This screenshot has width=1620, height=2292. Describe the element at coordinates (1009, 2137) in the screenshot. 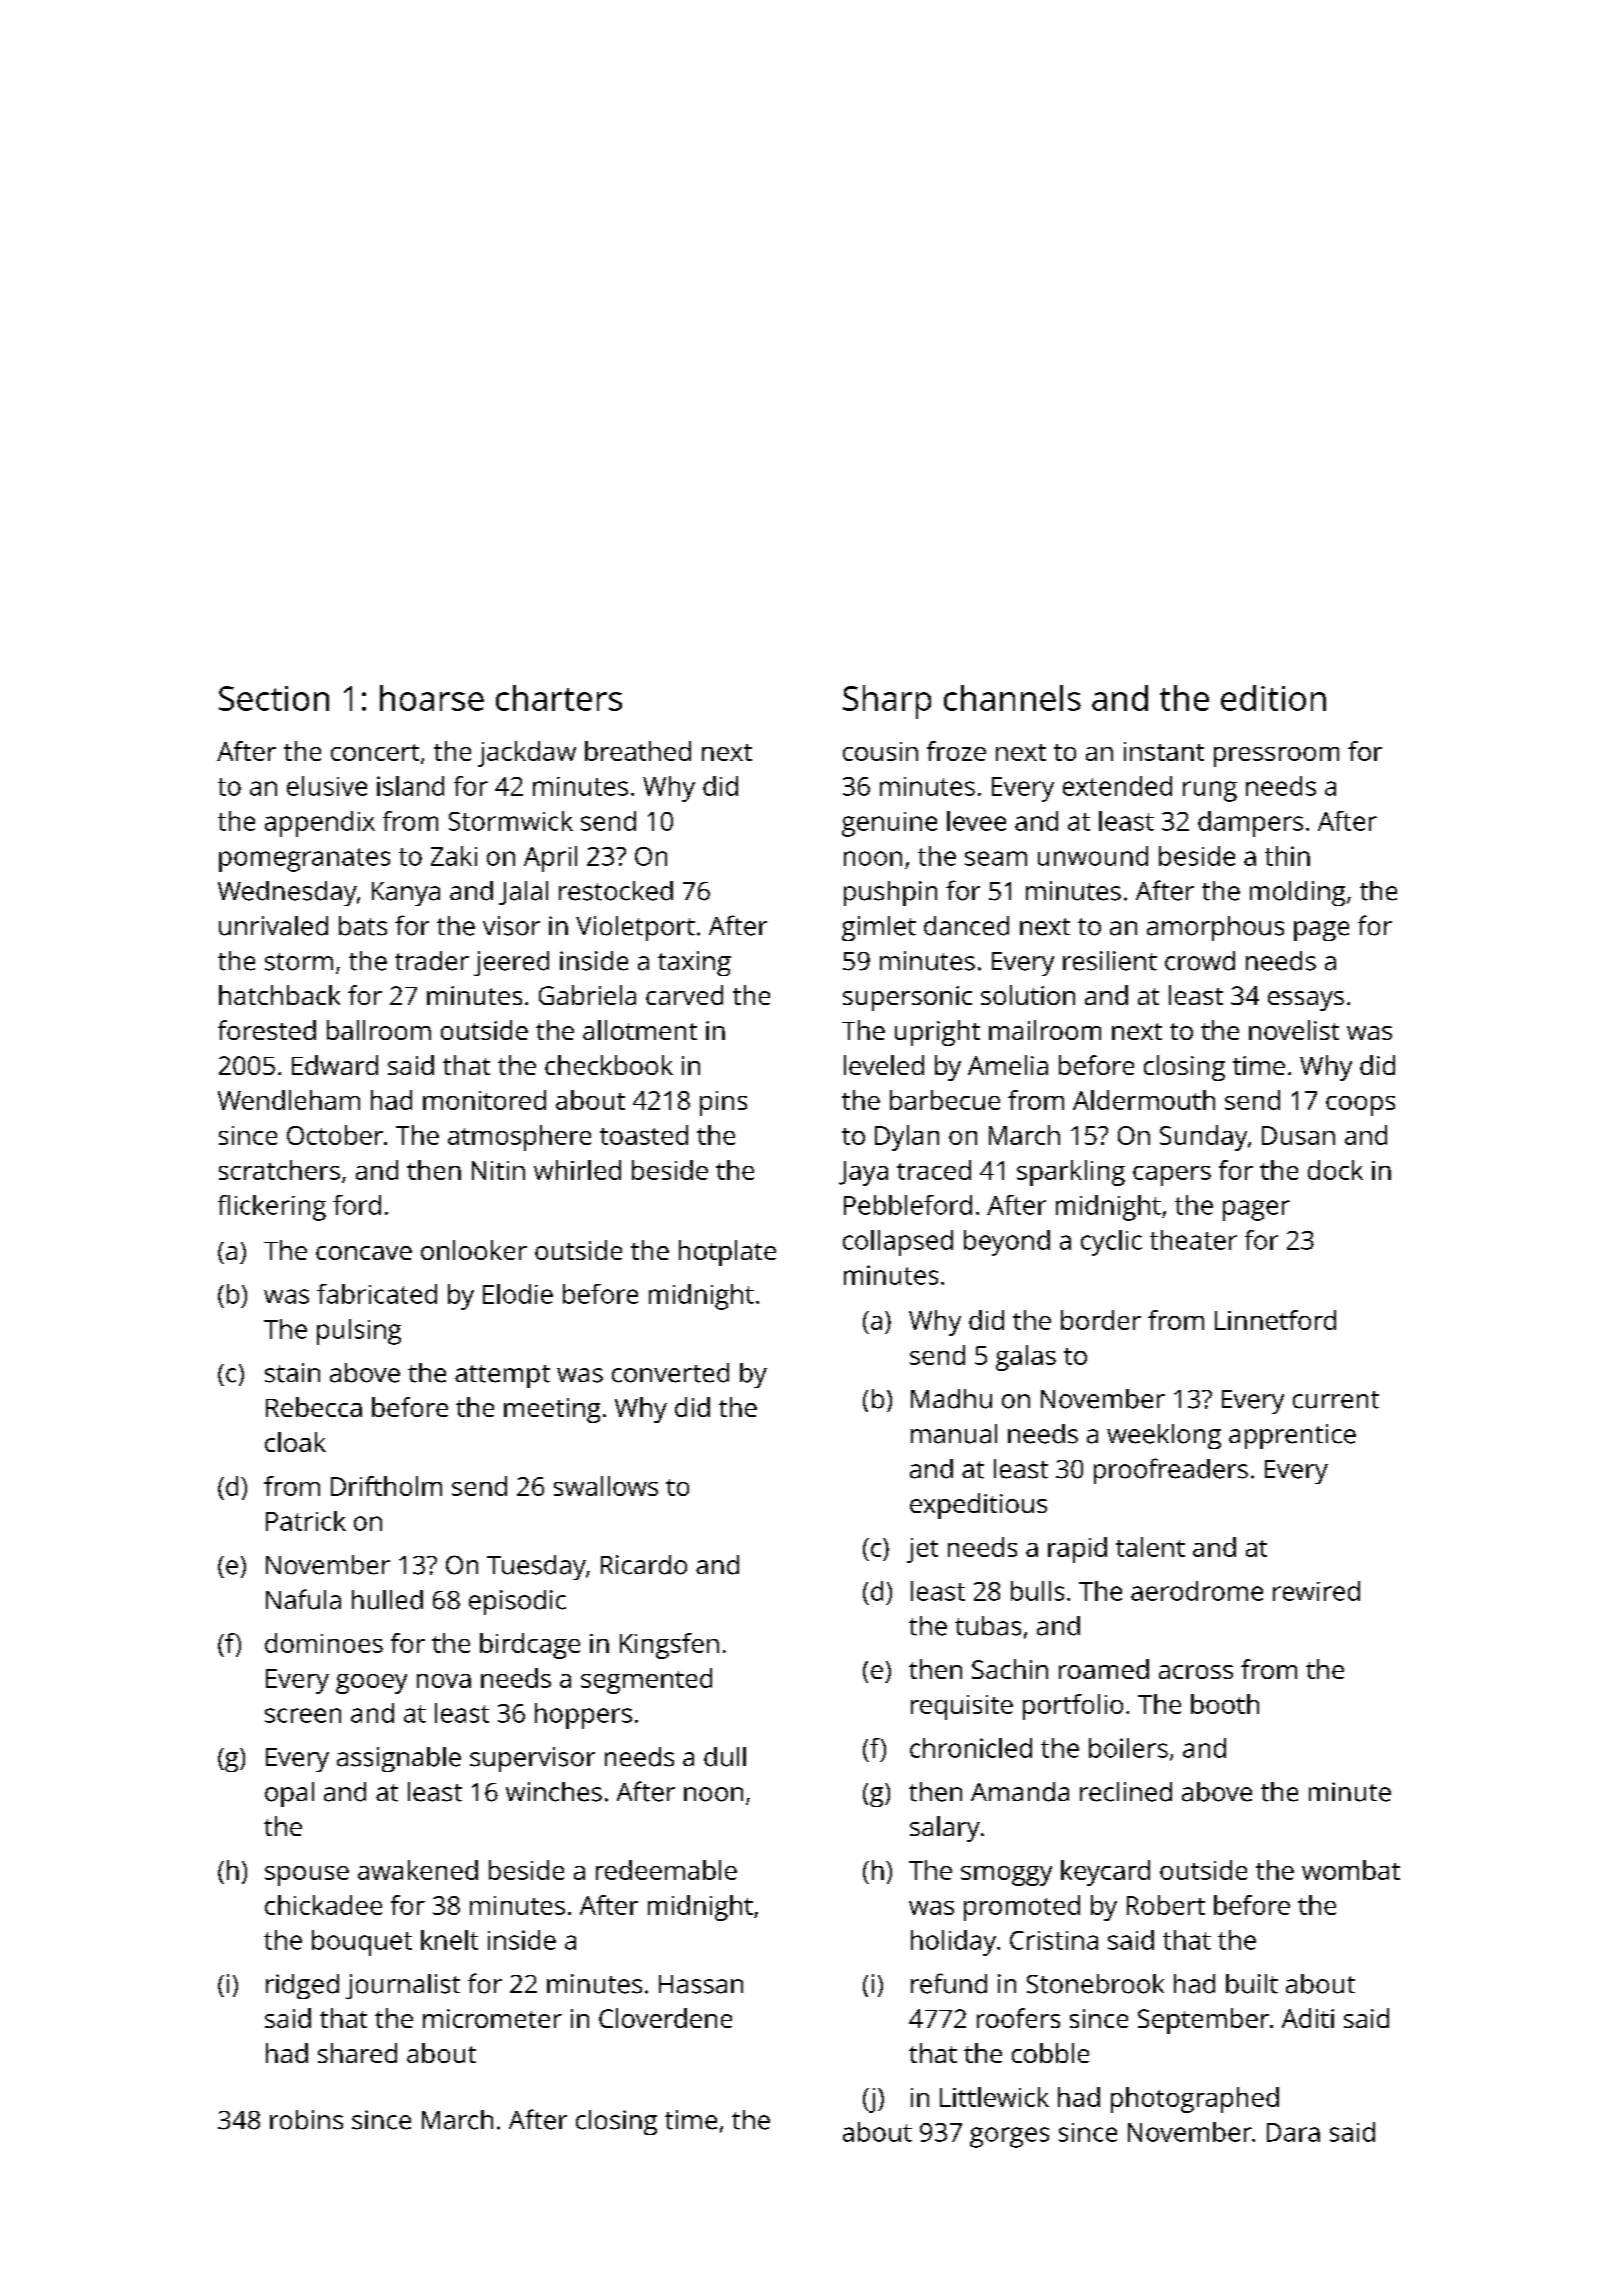

I see `gorges` at that location.
